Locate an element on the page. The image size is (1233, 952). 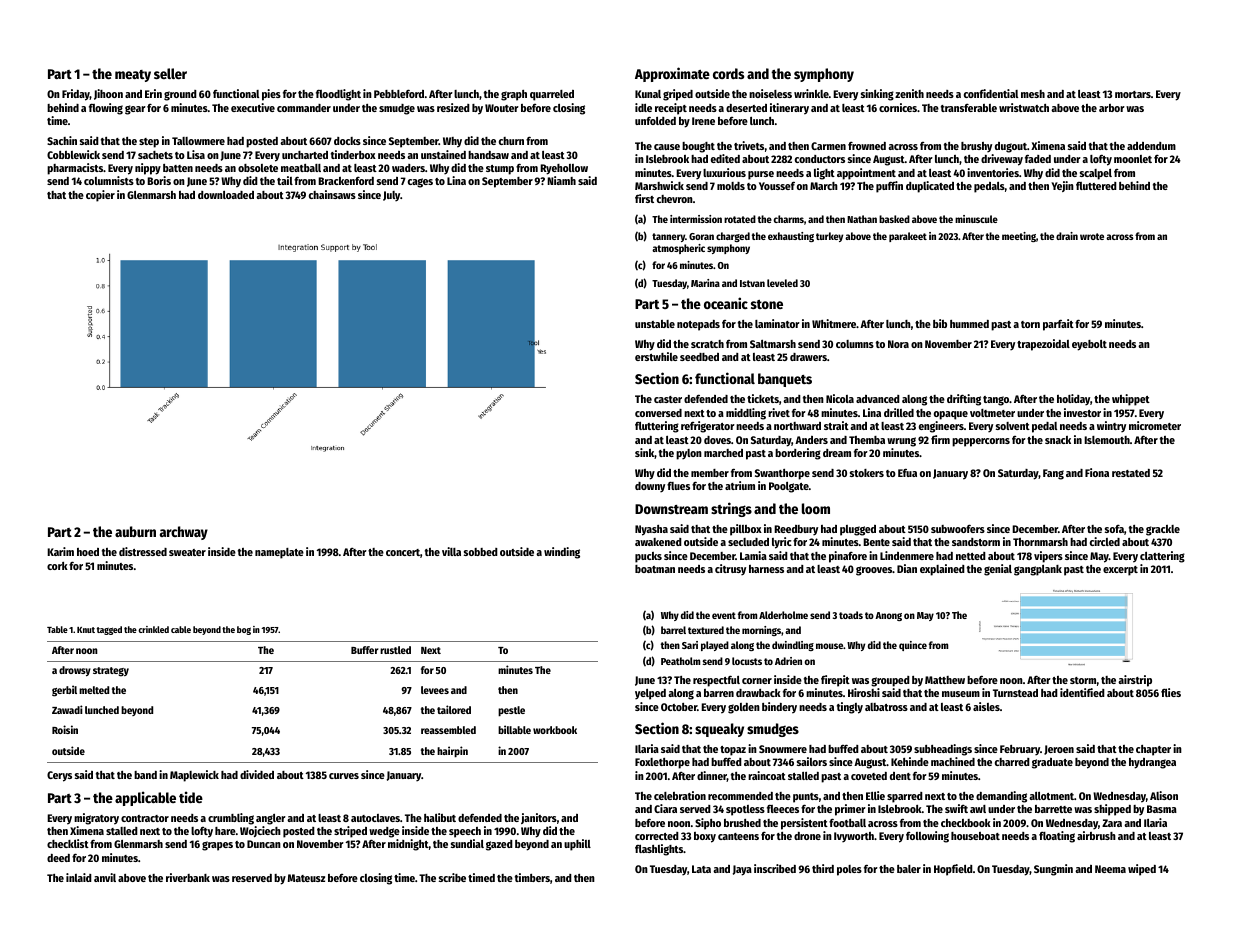
Kunal is located at coordinates (648, 94).
